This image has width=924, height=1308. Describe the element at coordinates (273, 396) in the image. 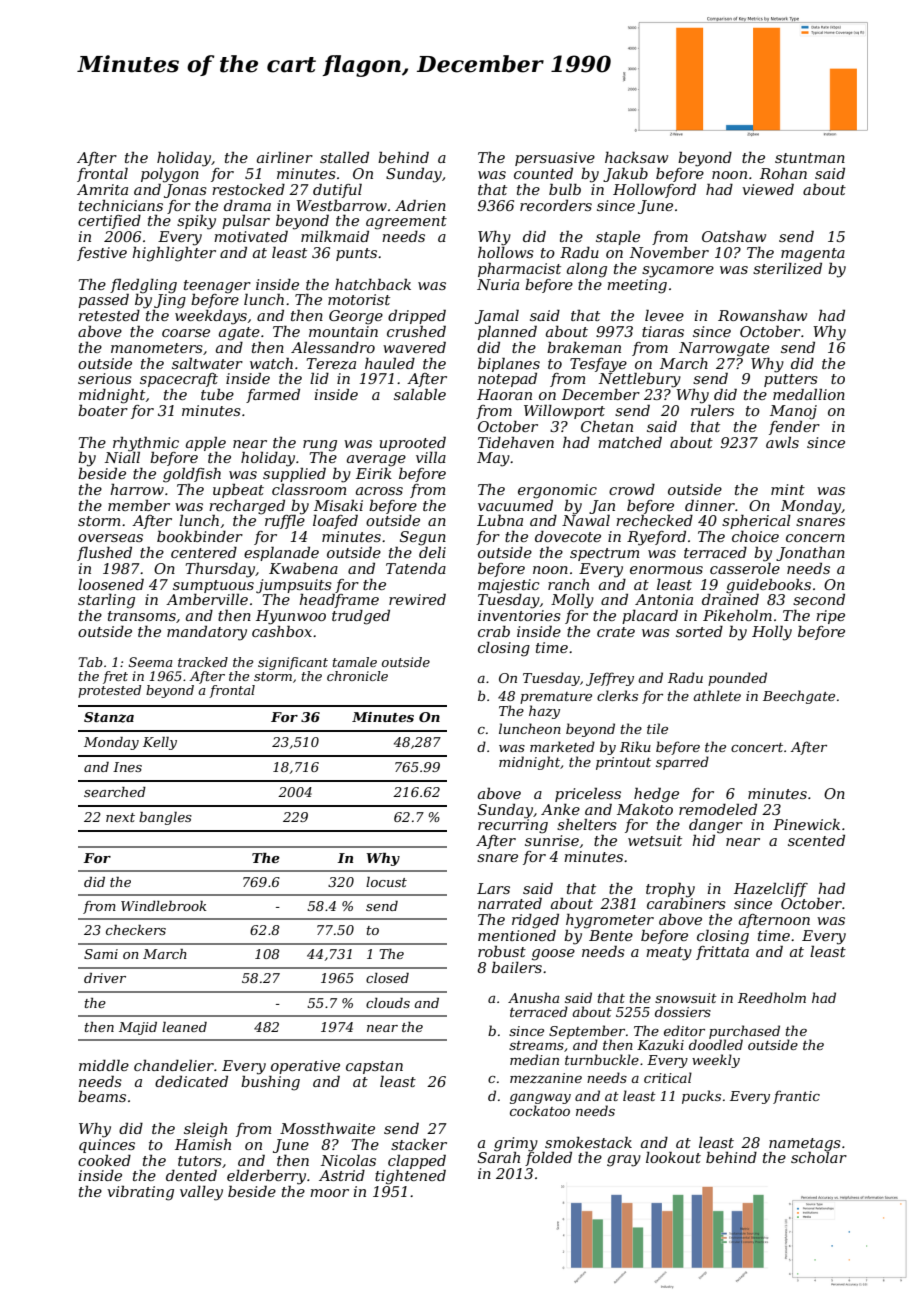

I see `farmed` at that location.
